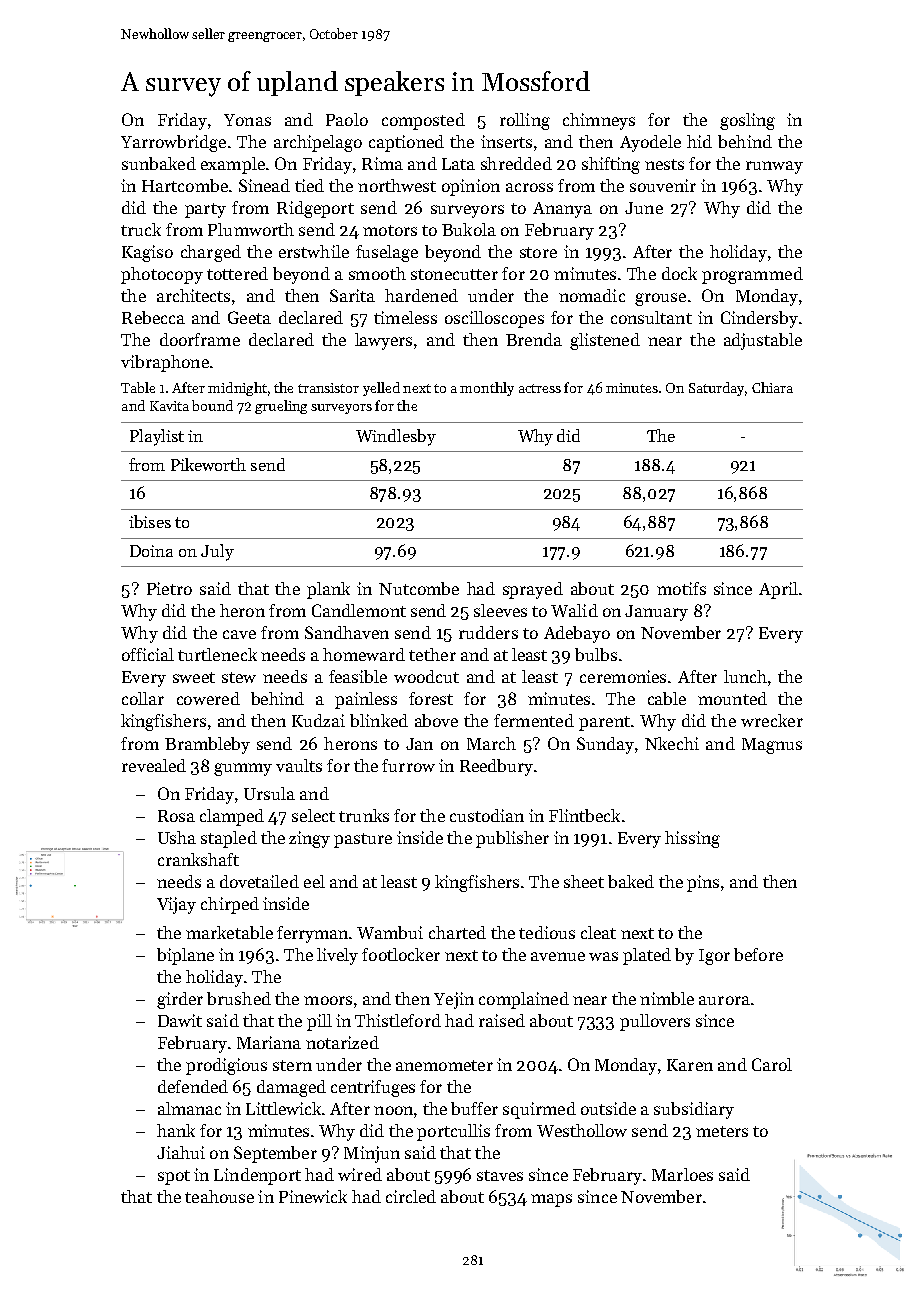  I want to click on Yejin, so click(454, 1000).
